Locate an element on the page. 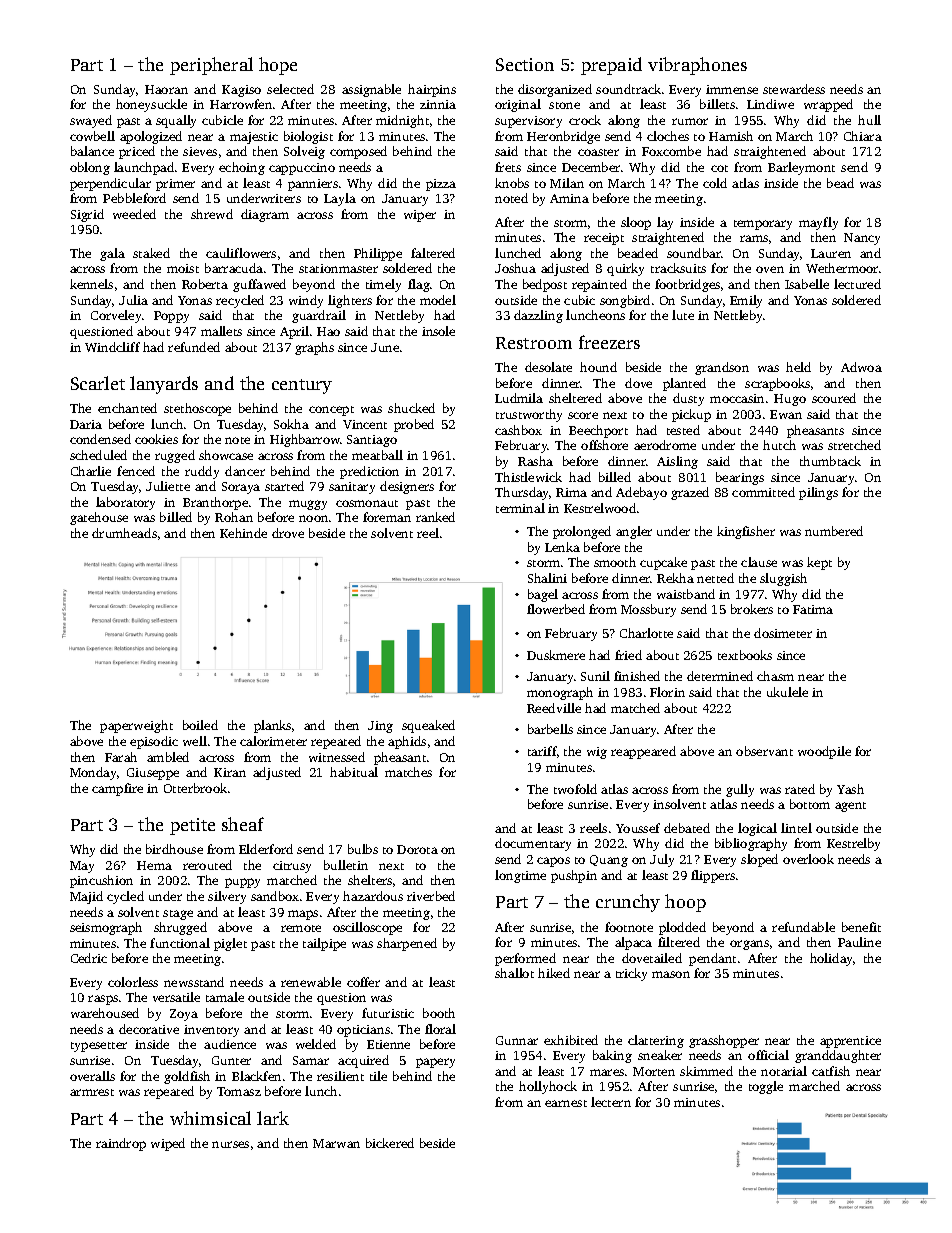 Image resolution: width=952 pixels, height=1233 pixels. receipt is located at coordinates (604, 239).
